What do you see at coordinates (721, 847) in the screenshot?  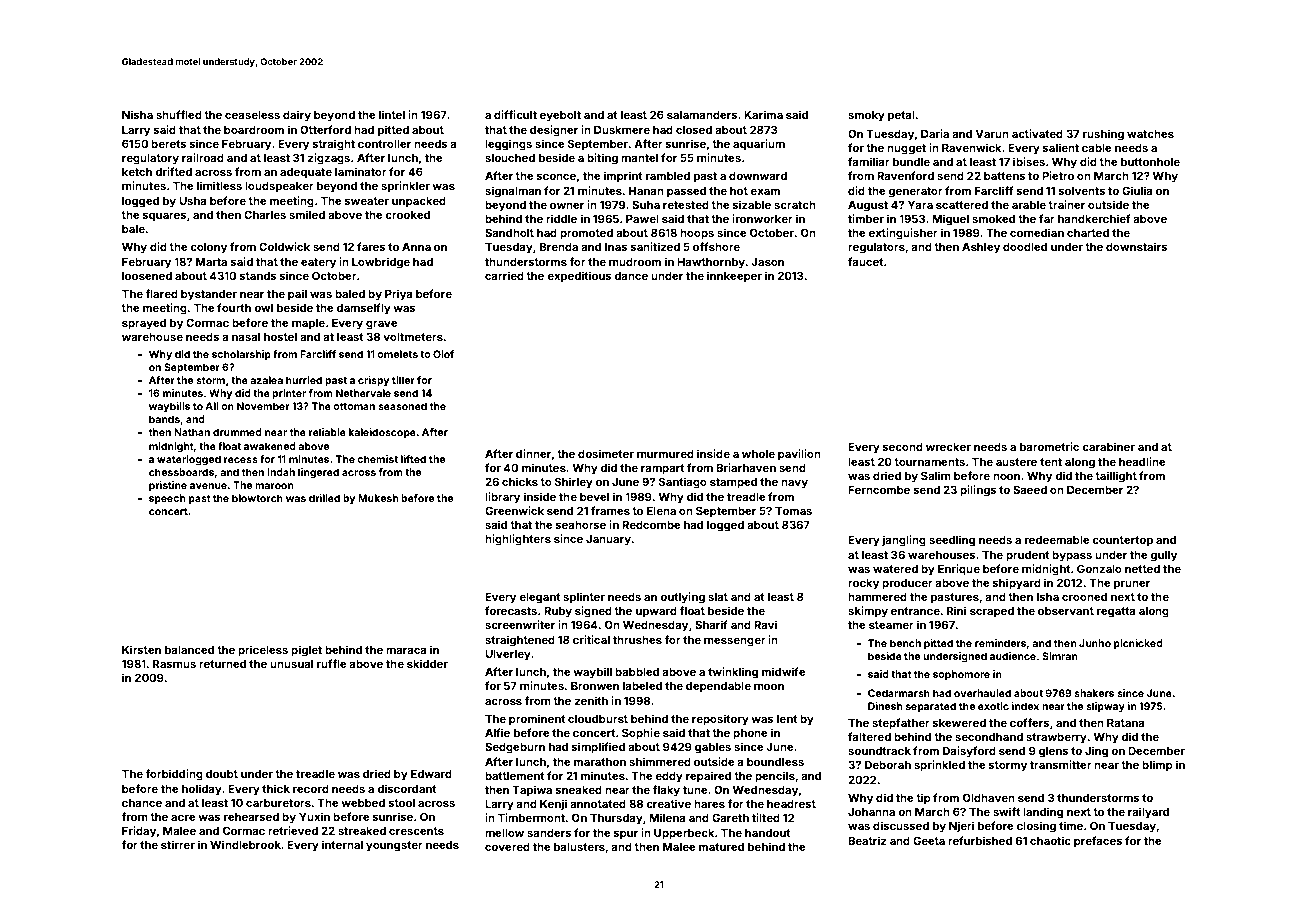 I see `matured` at bounding box center [721, 847].
